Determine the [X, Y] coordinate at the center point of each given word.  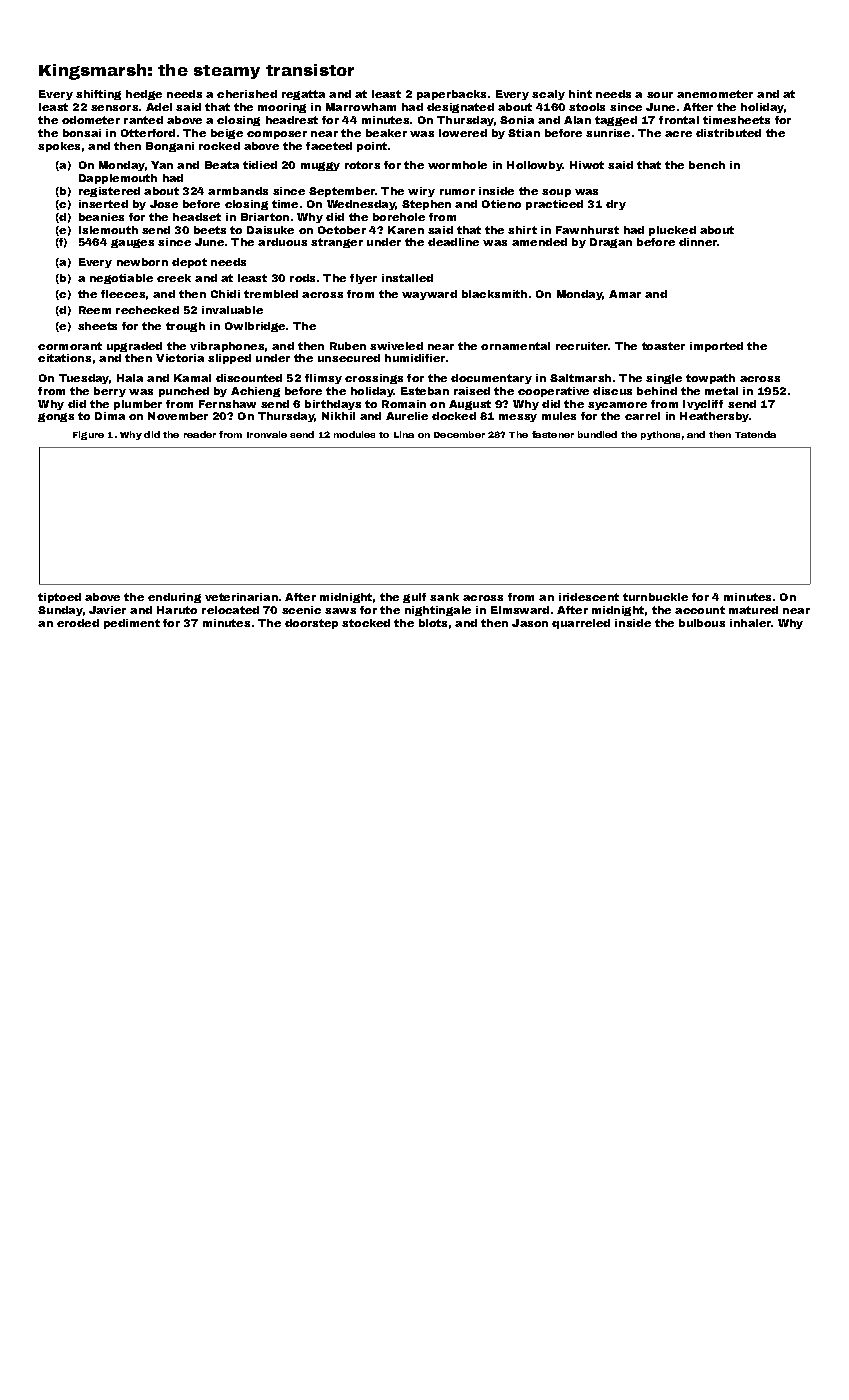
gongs [56, 417]
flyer [363, 279]
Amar [625, 294]
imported [716, 347]
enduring [174, 598]
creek [174, 278]
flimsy [323, 379]
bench [707, 165]
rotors [362, 165]
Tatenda [755, 434]
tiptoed [59, 598]
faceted [329, 146]
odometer [91, 120]
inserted [103, 204]
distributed [728, 133]
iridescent [589, 597]
